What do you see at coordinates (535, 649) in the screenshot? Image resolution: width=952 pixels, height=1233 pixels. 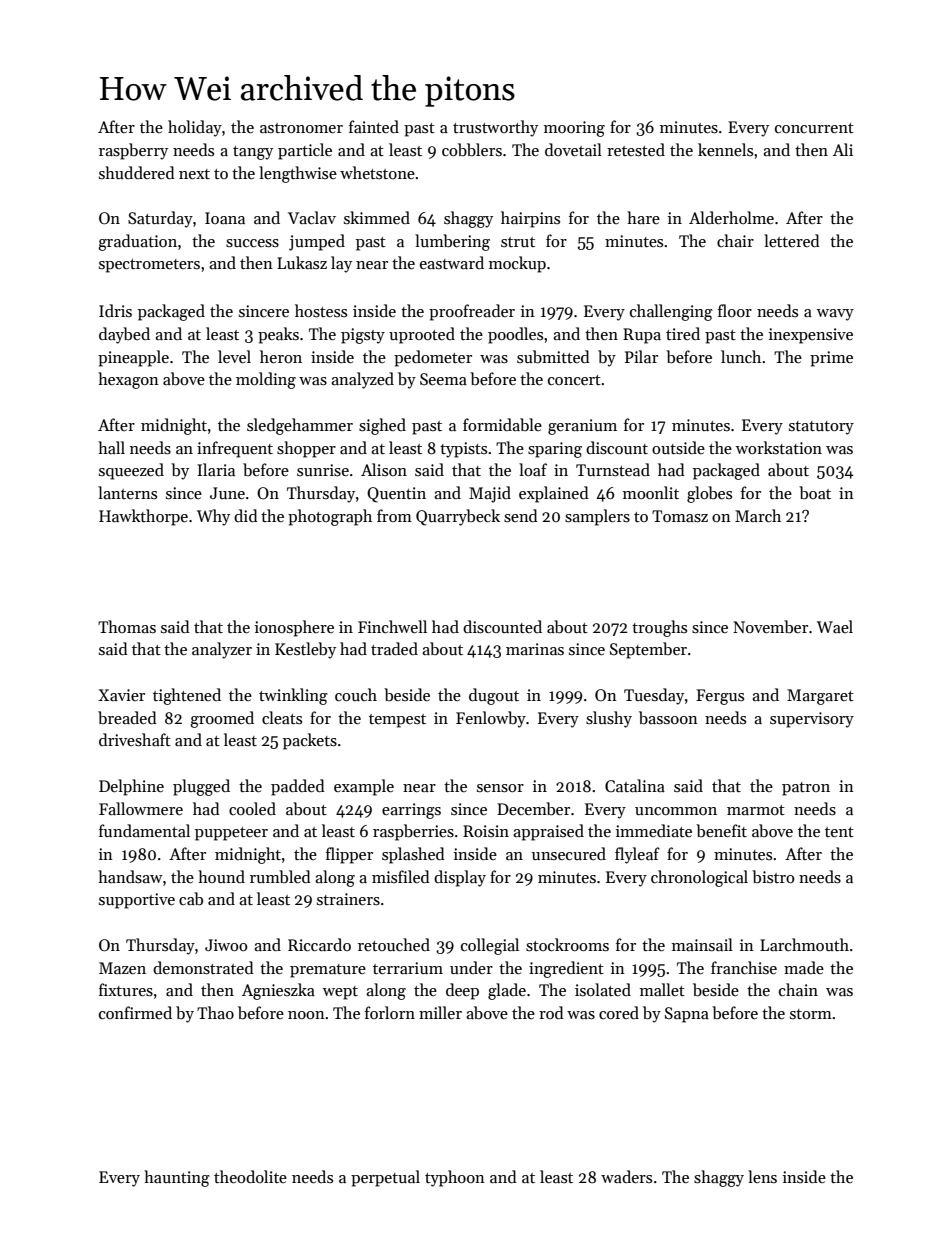 I see `marinas` at bounding box center [535, 649].
